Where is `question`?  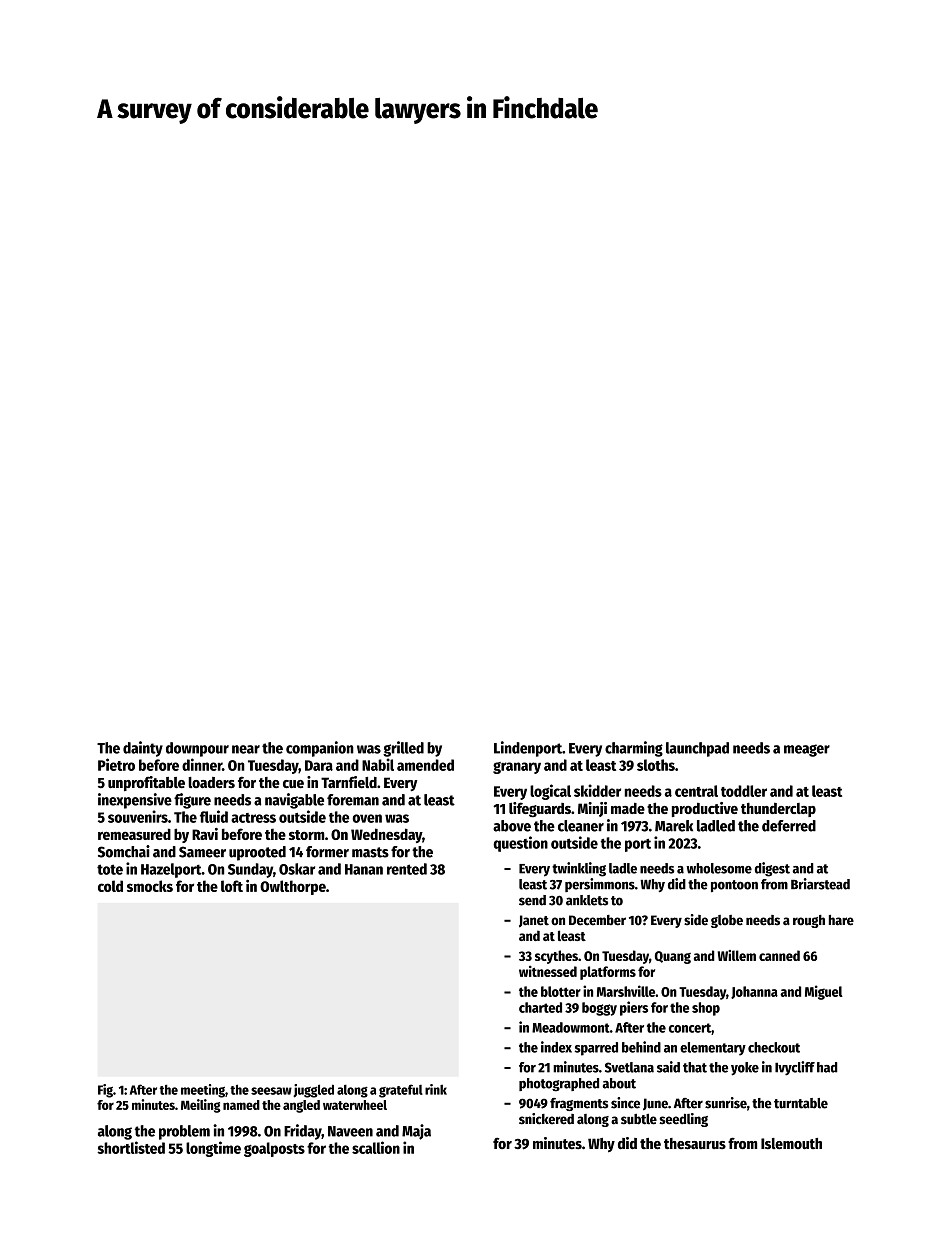
question is located at coordinates (520, 844).
